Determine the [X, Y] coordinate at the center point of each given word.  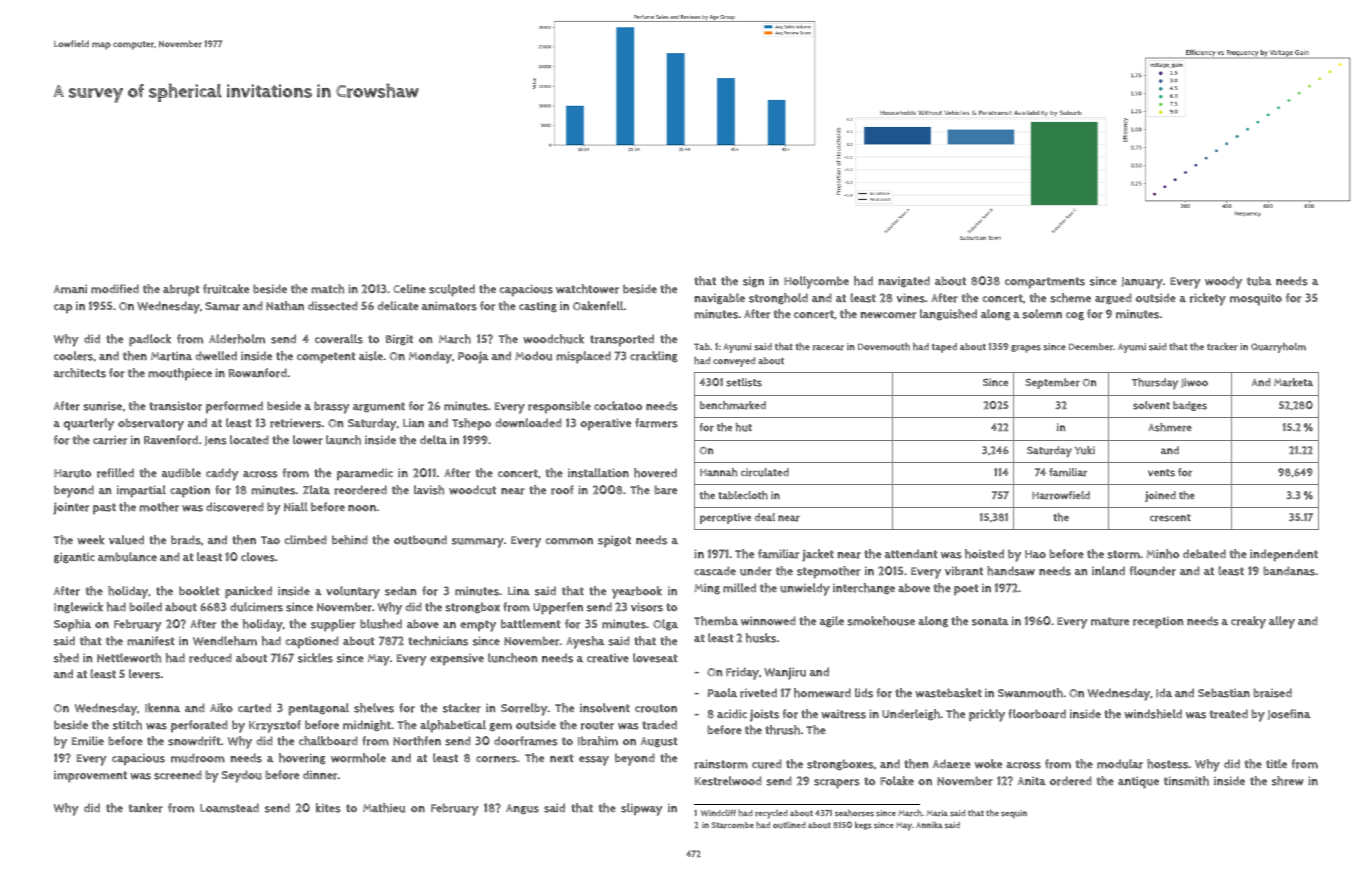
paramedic [365, 474]
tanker [145, 808]
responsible [559, 407]
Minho [1162, 554]
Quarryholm [1278, 347]
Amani [70, 289]
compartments [1045, 283]
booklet [199, 591]
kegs [863, 825]
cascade [715, 571]
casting [538, 307]
